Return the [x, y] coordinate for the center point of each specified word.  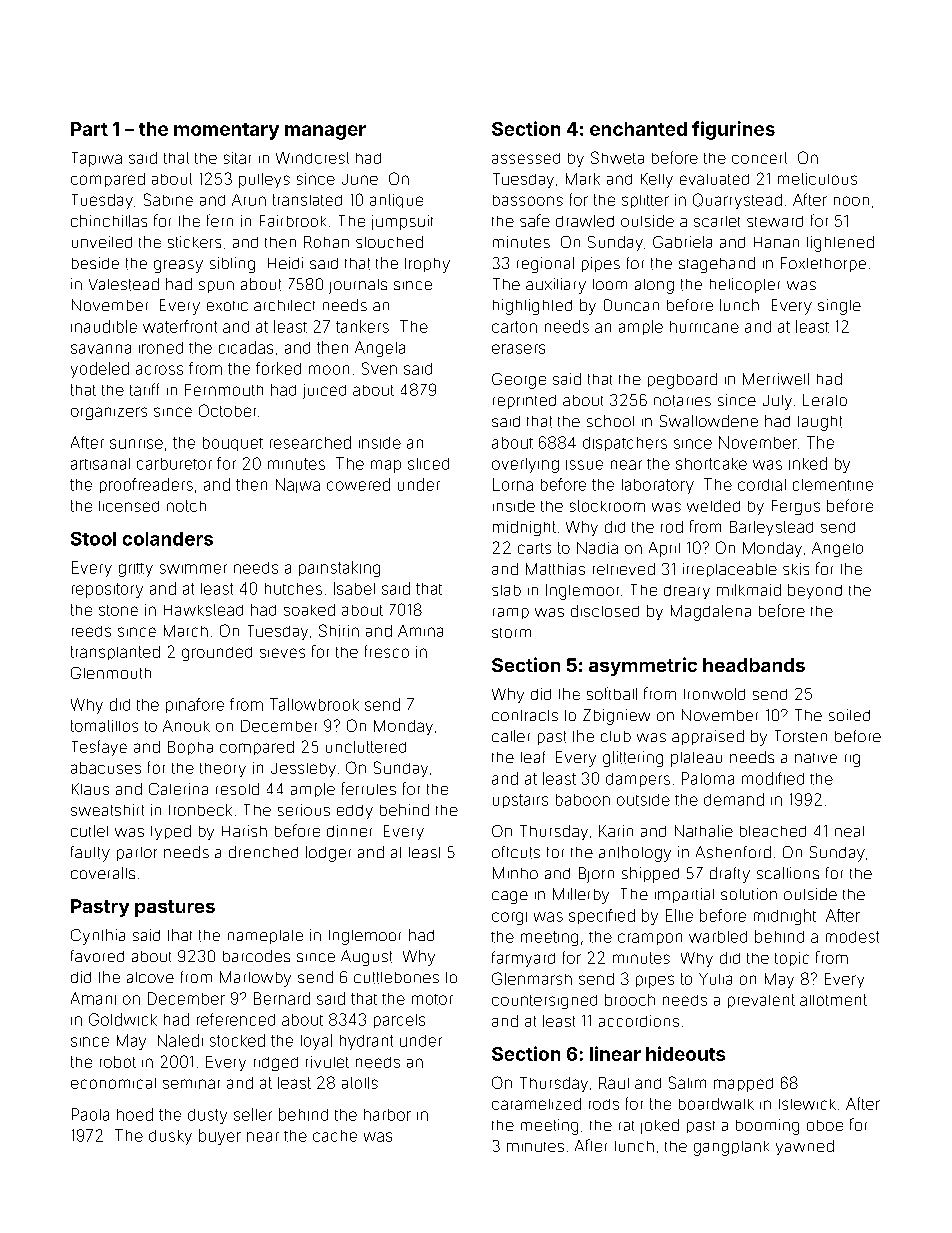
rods [604, 1104]
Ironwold [714, 694]
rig [852, 760]
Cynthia [98, 937]
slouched [389, 242]
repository [107, 590]
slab [506, 590]
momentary [226, 131]
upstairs [520, 801]
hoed [135, 1114]
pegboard [682, 381]
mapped [743, 1085]
